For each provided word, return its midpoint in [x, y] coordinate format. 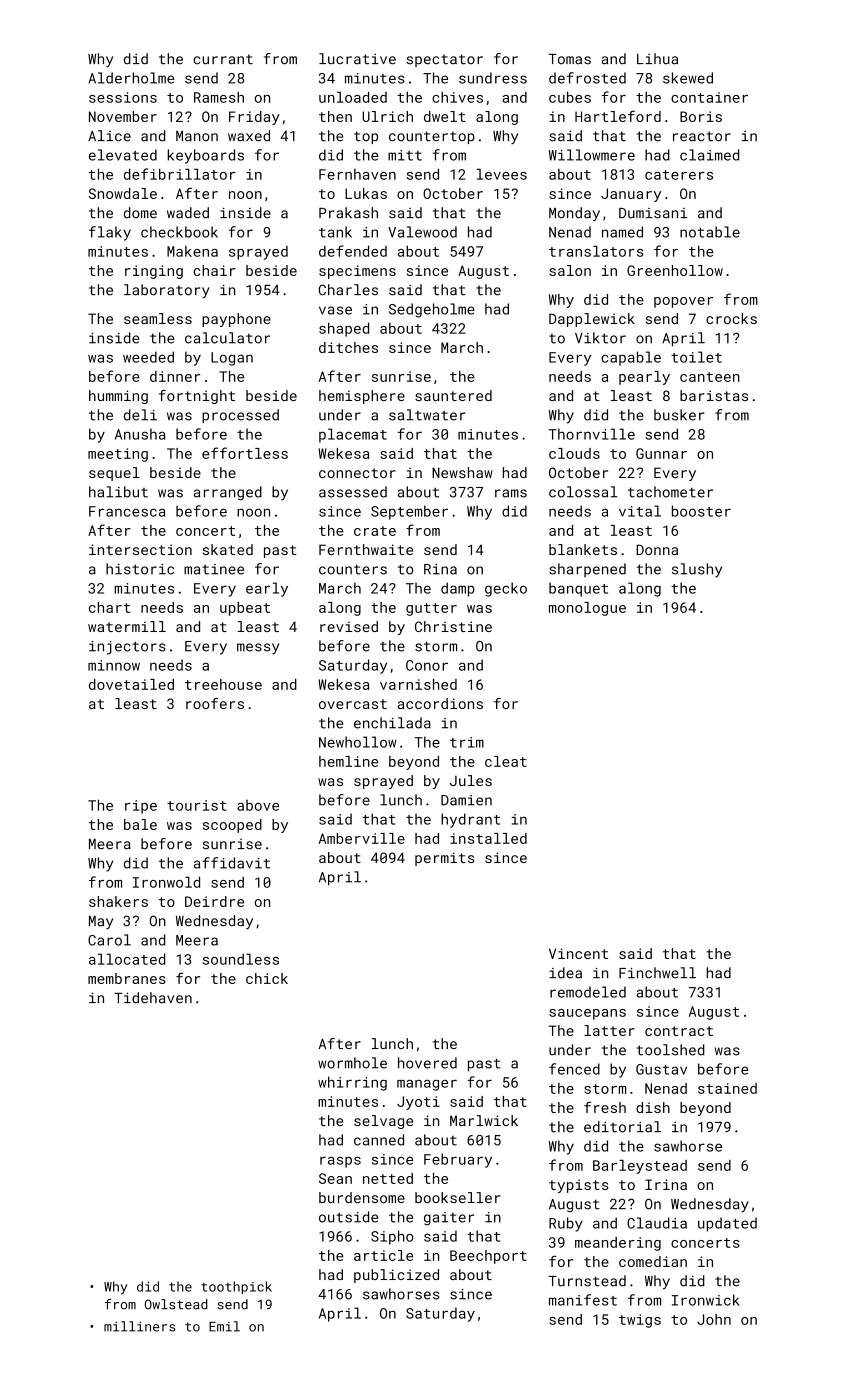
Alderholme [131, 78]
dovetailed [131, 684]
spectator [445, 60]
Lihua [657, 59]
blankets [583, 549]
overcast [353, 704]
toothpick [236, 1287]
